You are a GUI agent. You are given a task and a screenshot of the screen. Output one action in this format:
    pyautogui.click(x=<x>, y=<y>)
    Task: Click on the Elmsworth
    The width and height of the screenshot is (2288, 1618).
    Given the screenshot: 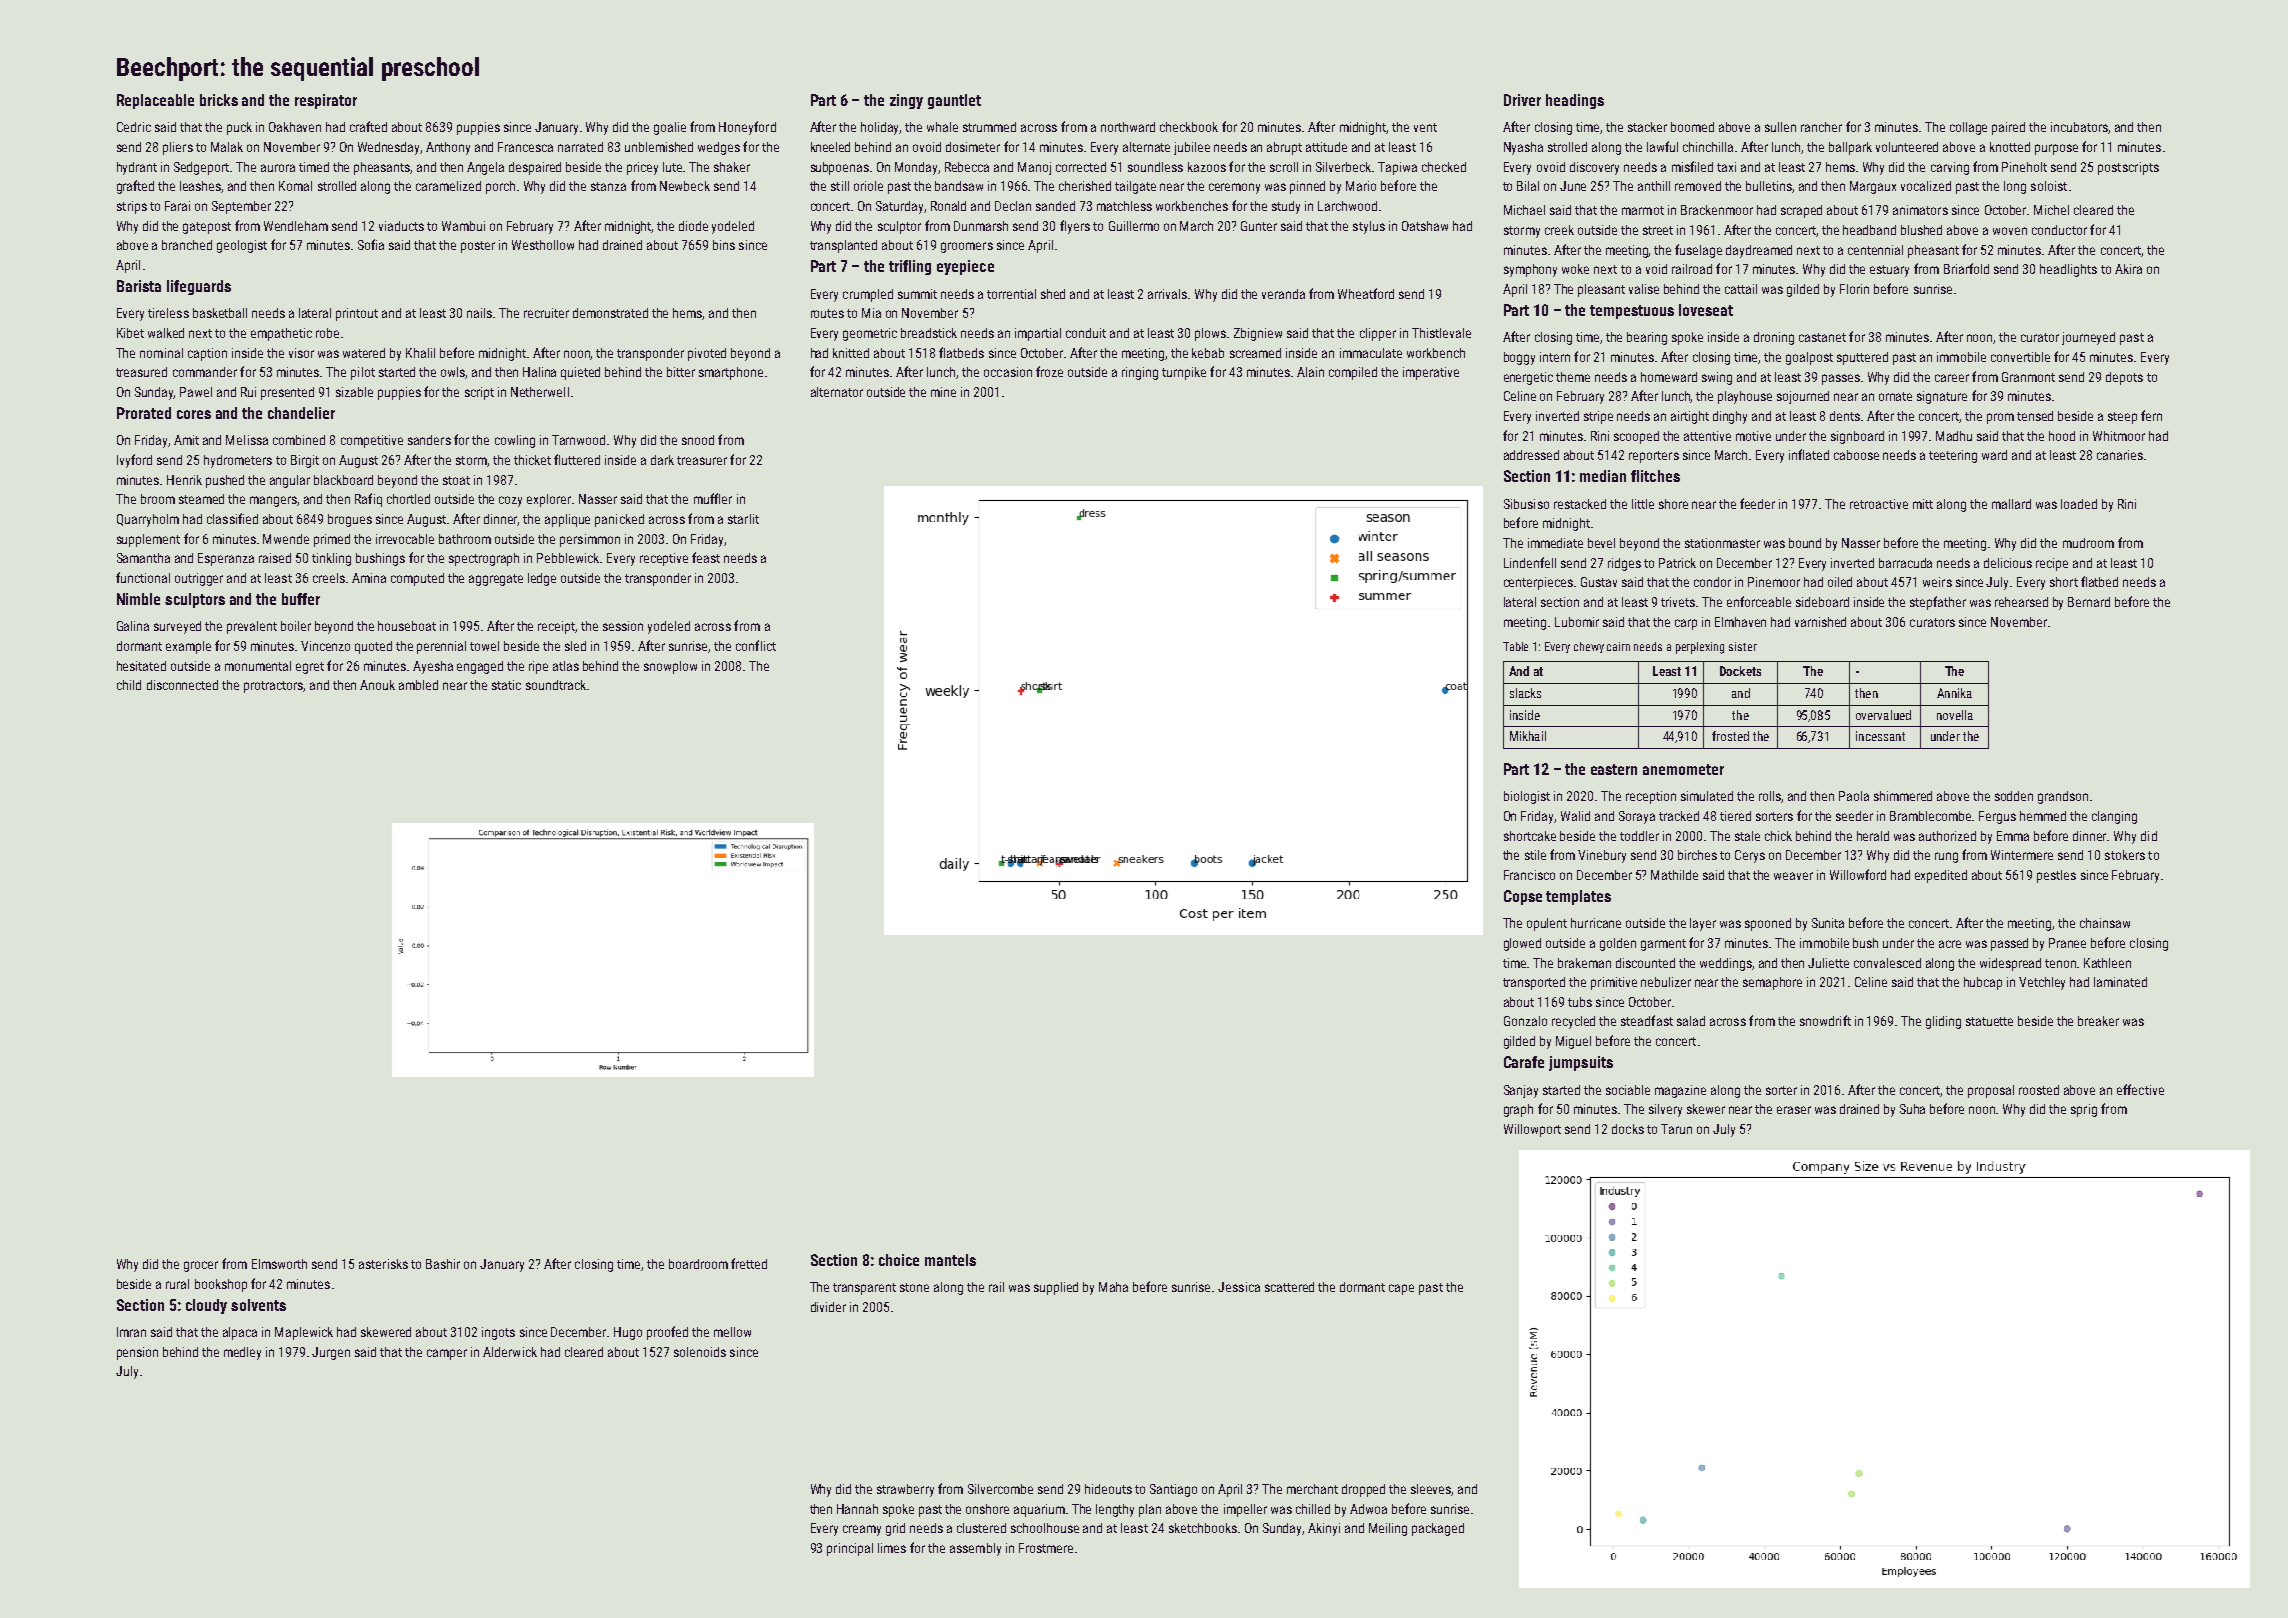 What is the action you would take?
    pyautogui.click(x=279, y=1264)
